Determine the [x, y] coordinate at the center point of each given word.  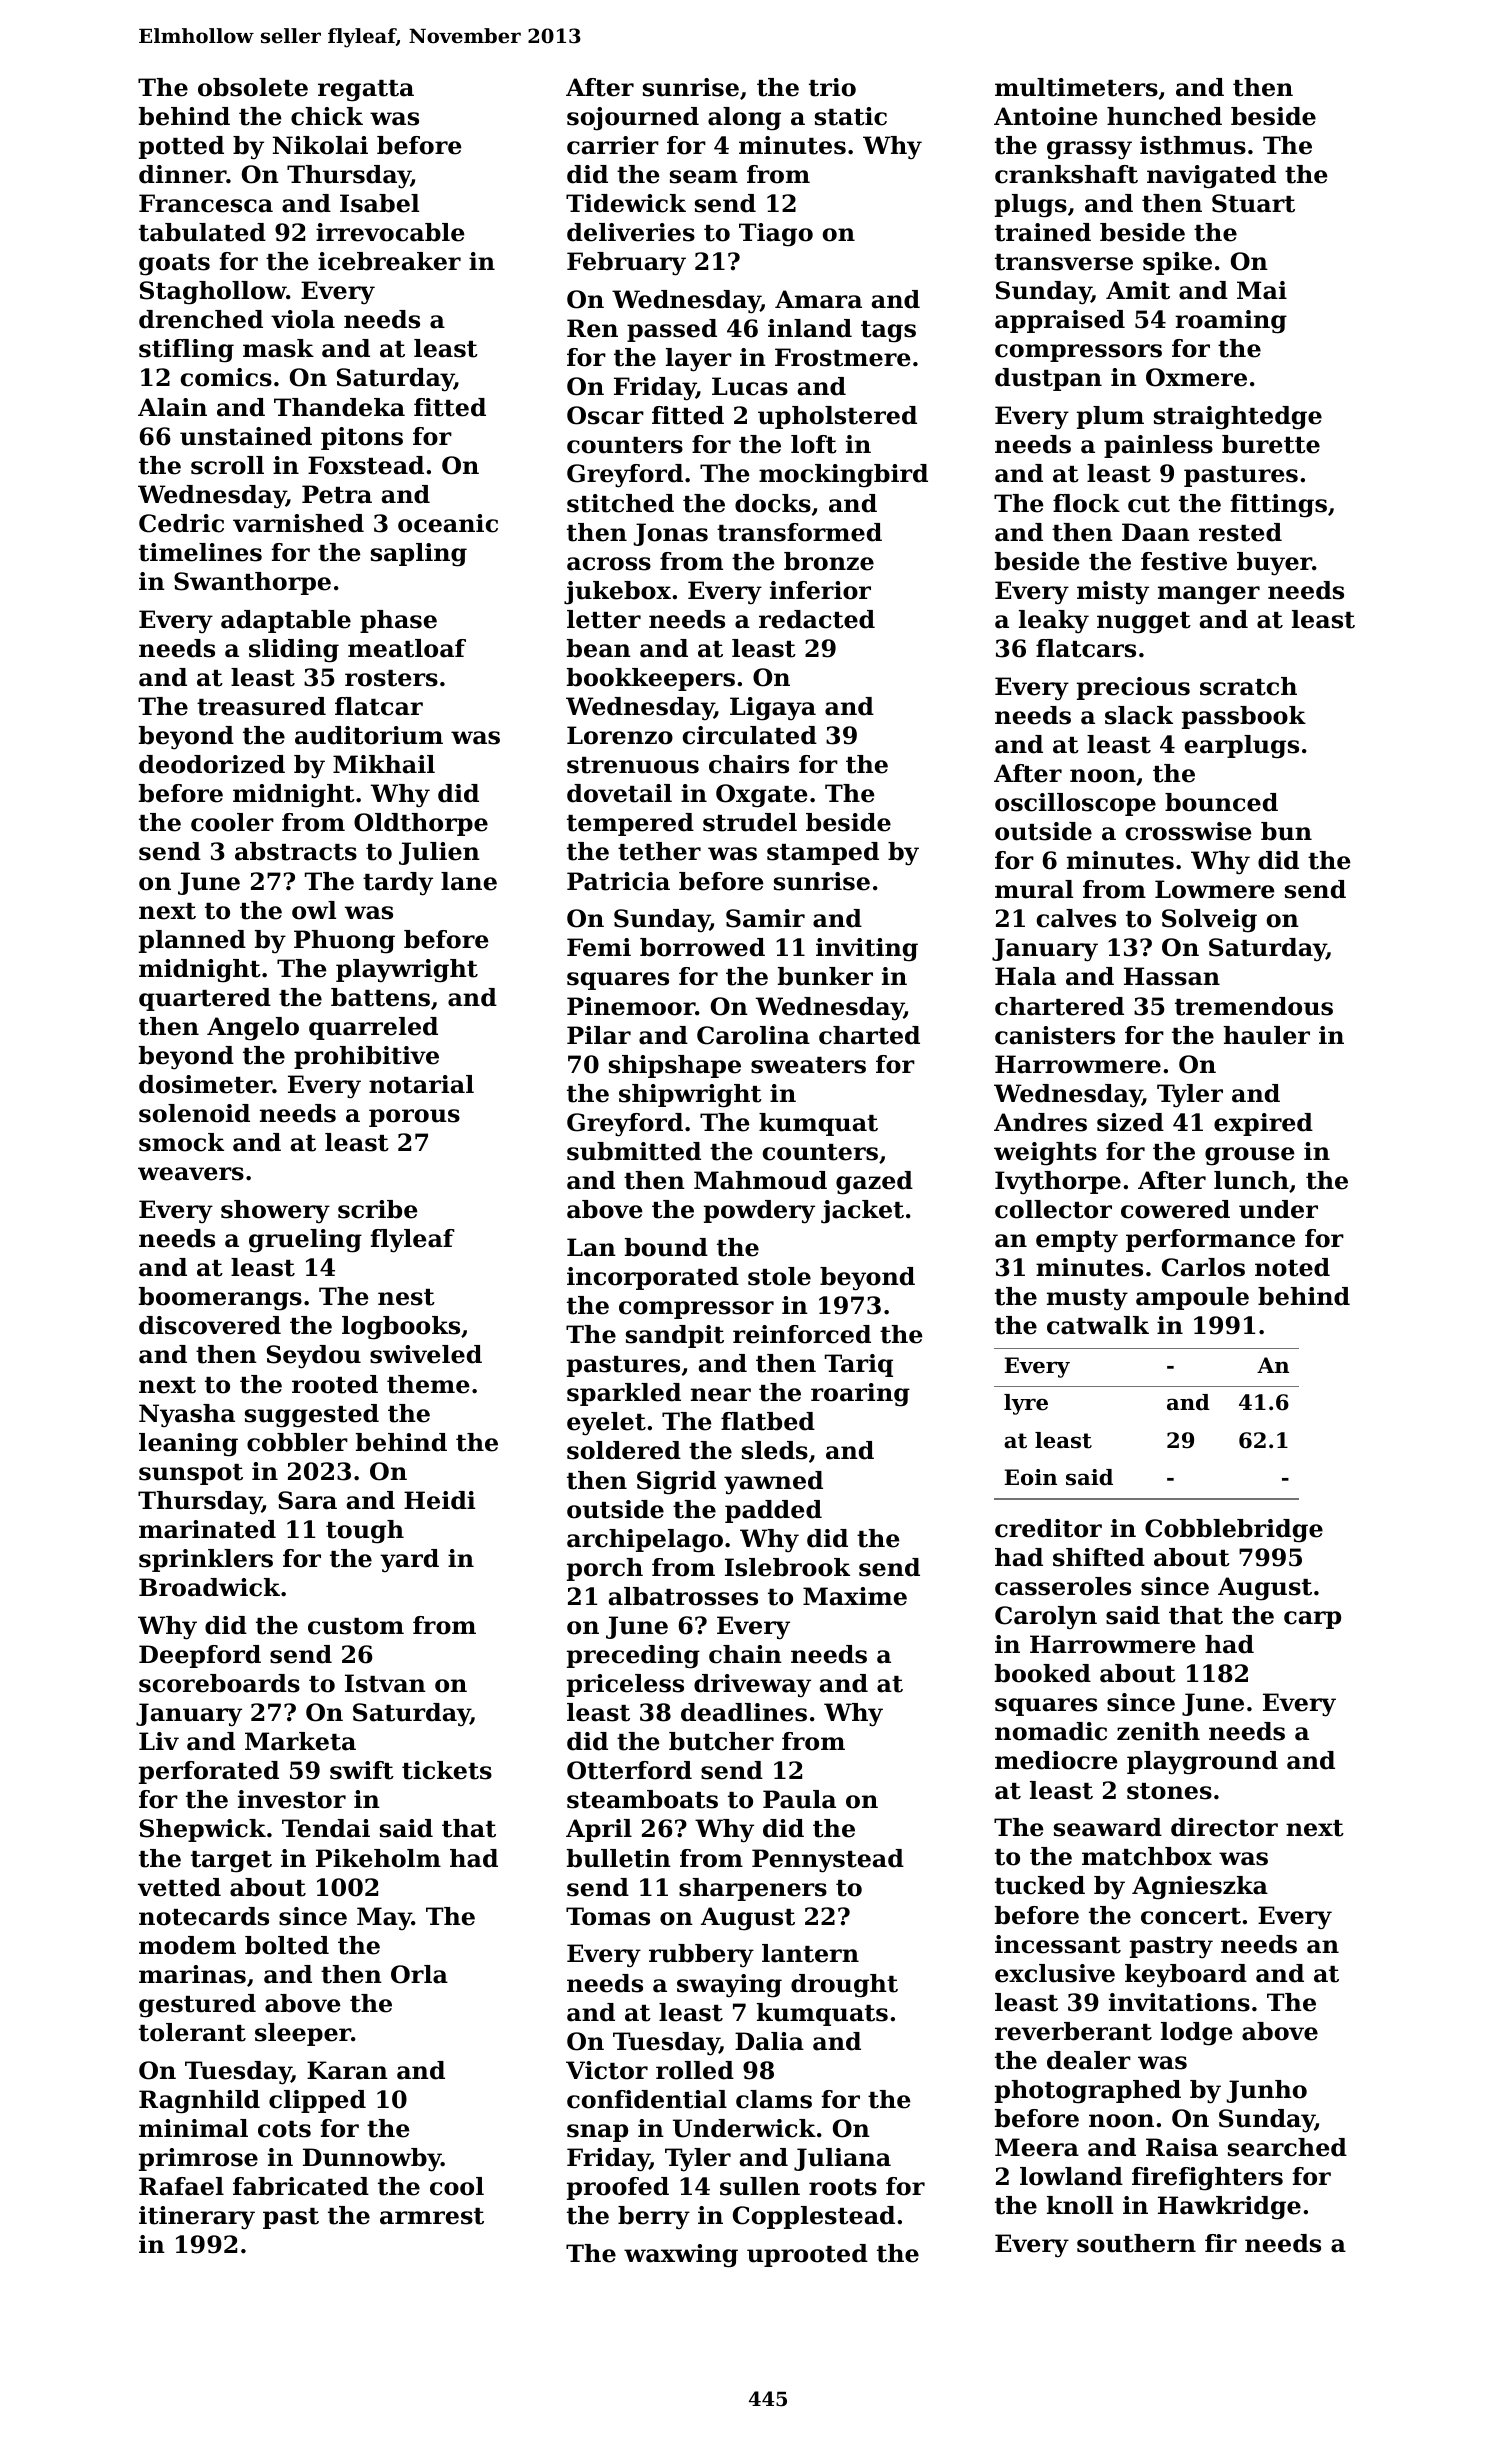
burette [1271, 444]
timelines [200, 552]
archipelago [645, 1541]
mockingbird [843, 476]
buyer [1274, 564]
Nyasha [187, 1416]
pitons [362, 438]
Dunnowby [372, 2160]
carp [1312, 1620]
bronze [829, 561]
